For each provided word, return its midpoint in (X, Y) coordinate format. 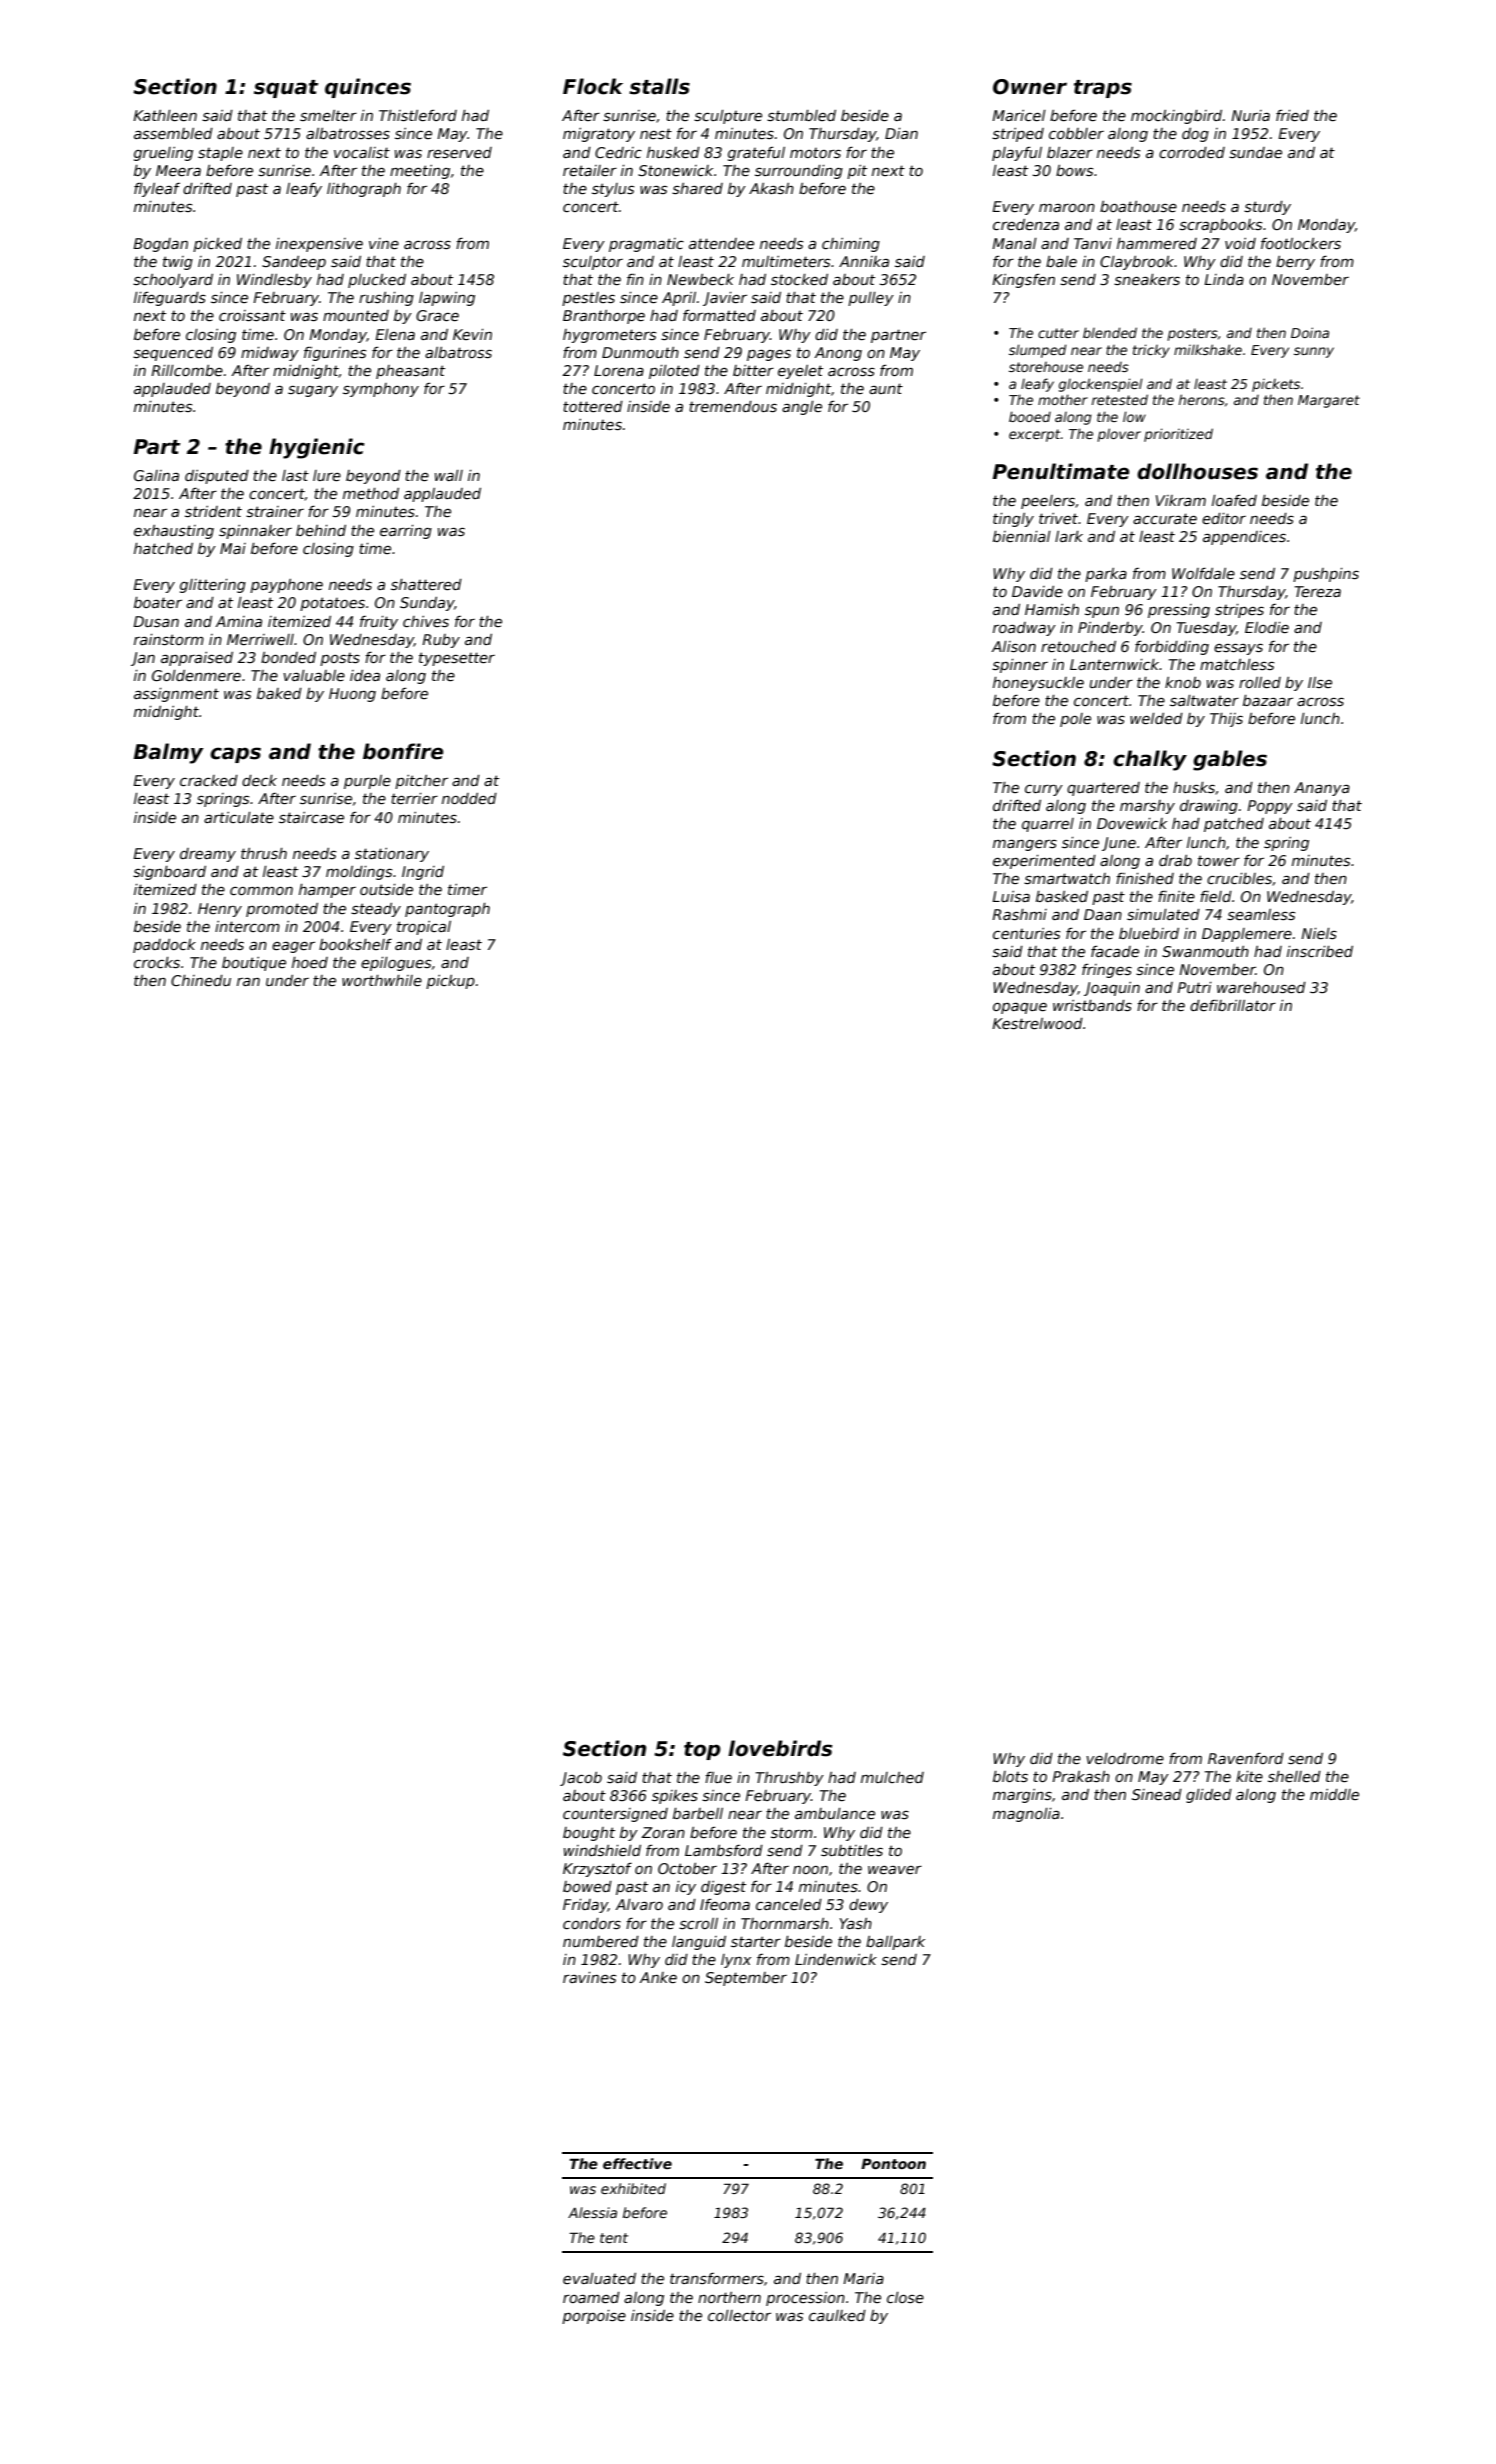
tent (614, 2238)
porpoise (594, 2317)
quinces (368, 88)
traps (1103, 89)
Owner (1030, 87)
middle (1334, 1794)
